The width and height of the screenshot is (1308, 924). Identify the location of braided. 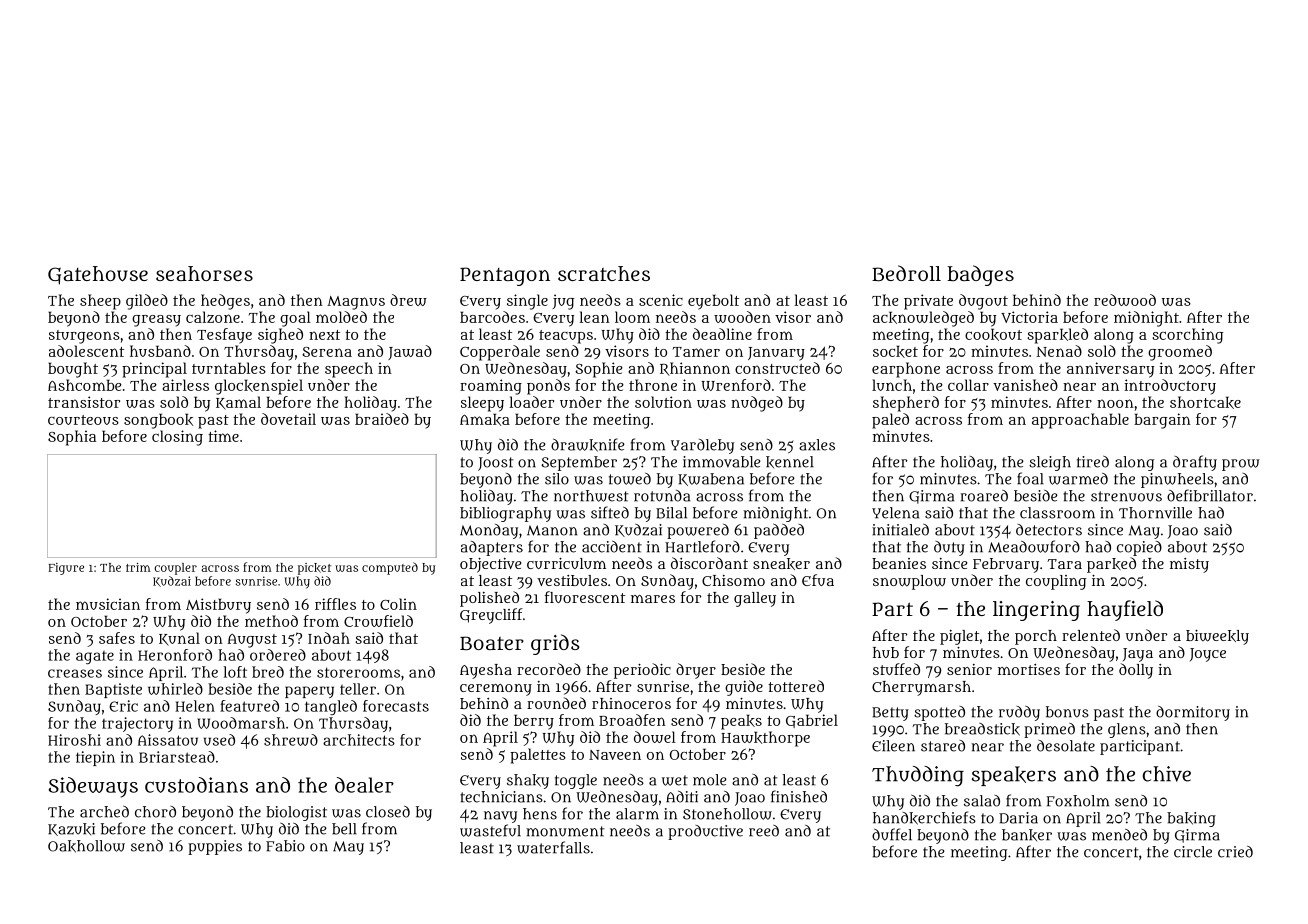
(382, 419).
